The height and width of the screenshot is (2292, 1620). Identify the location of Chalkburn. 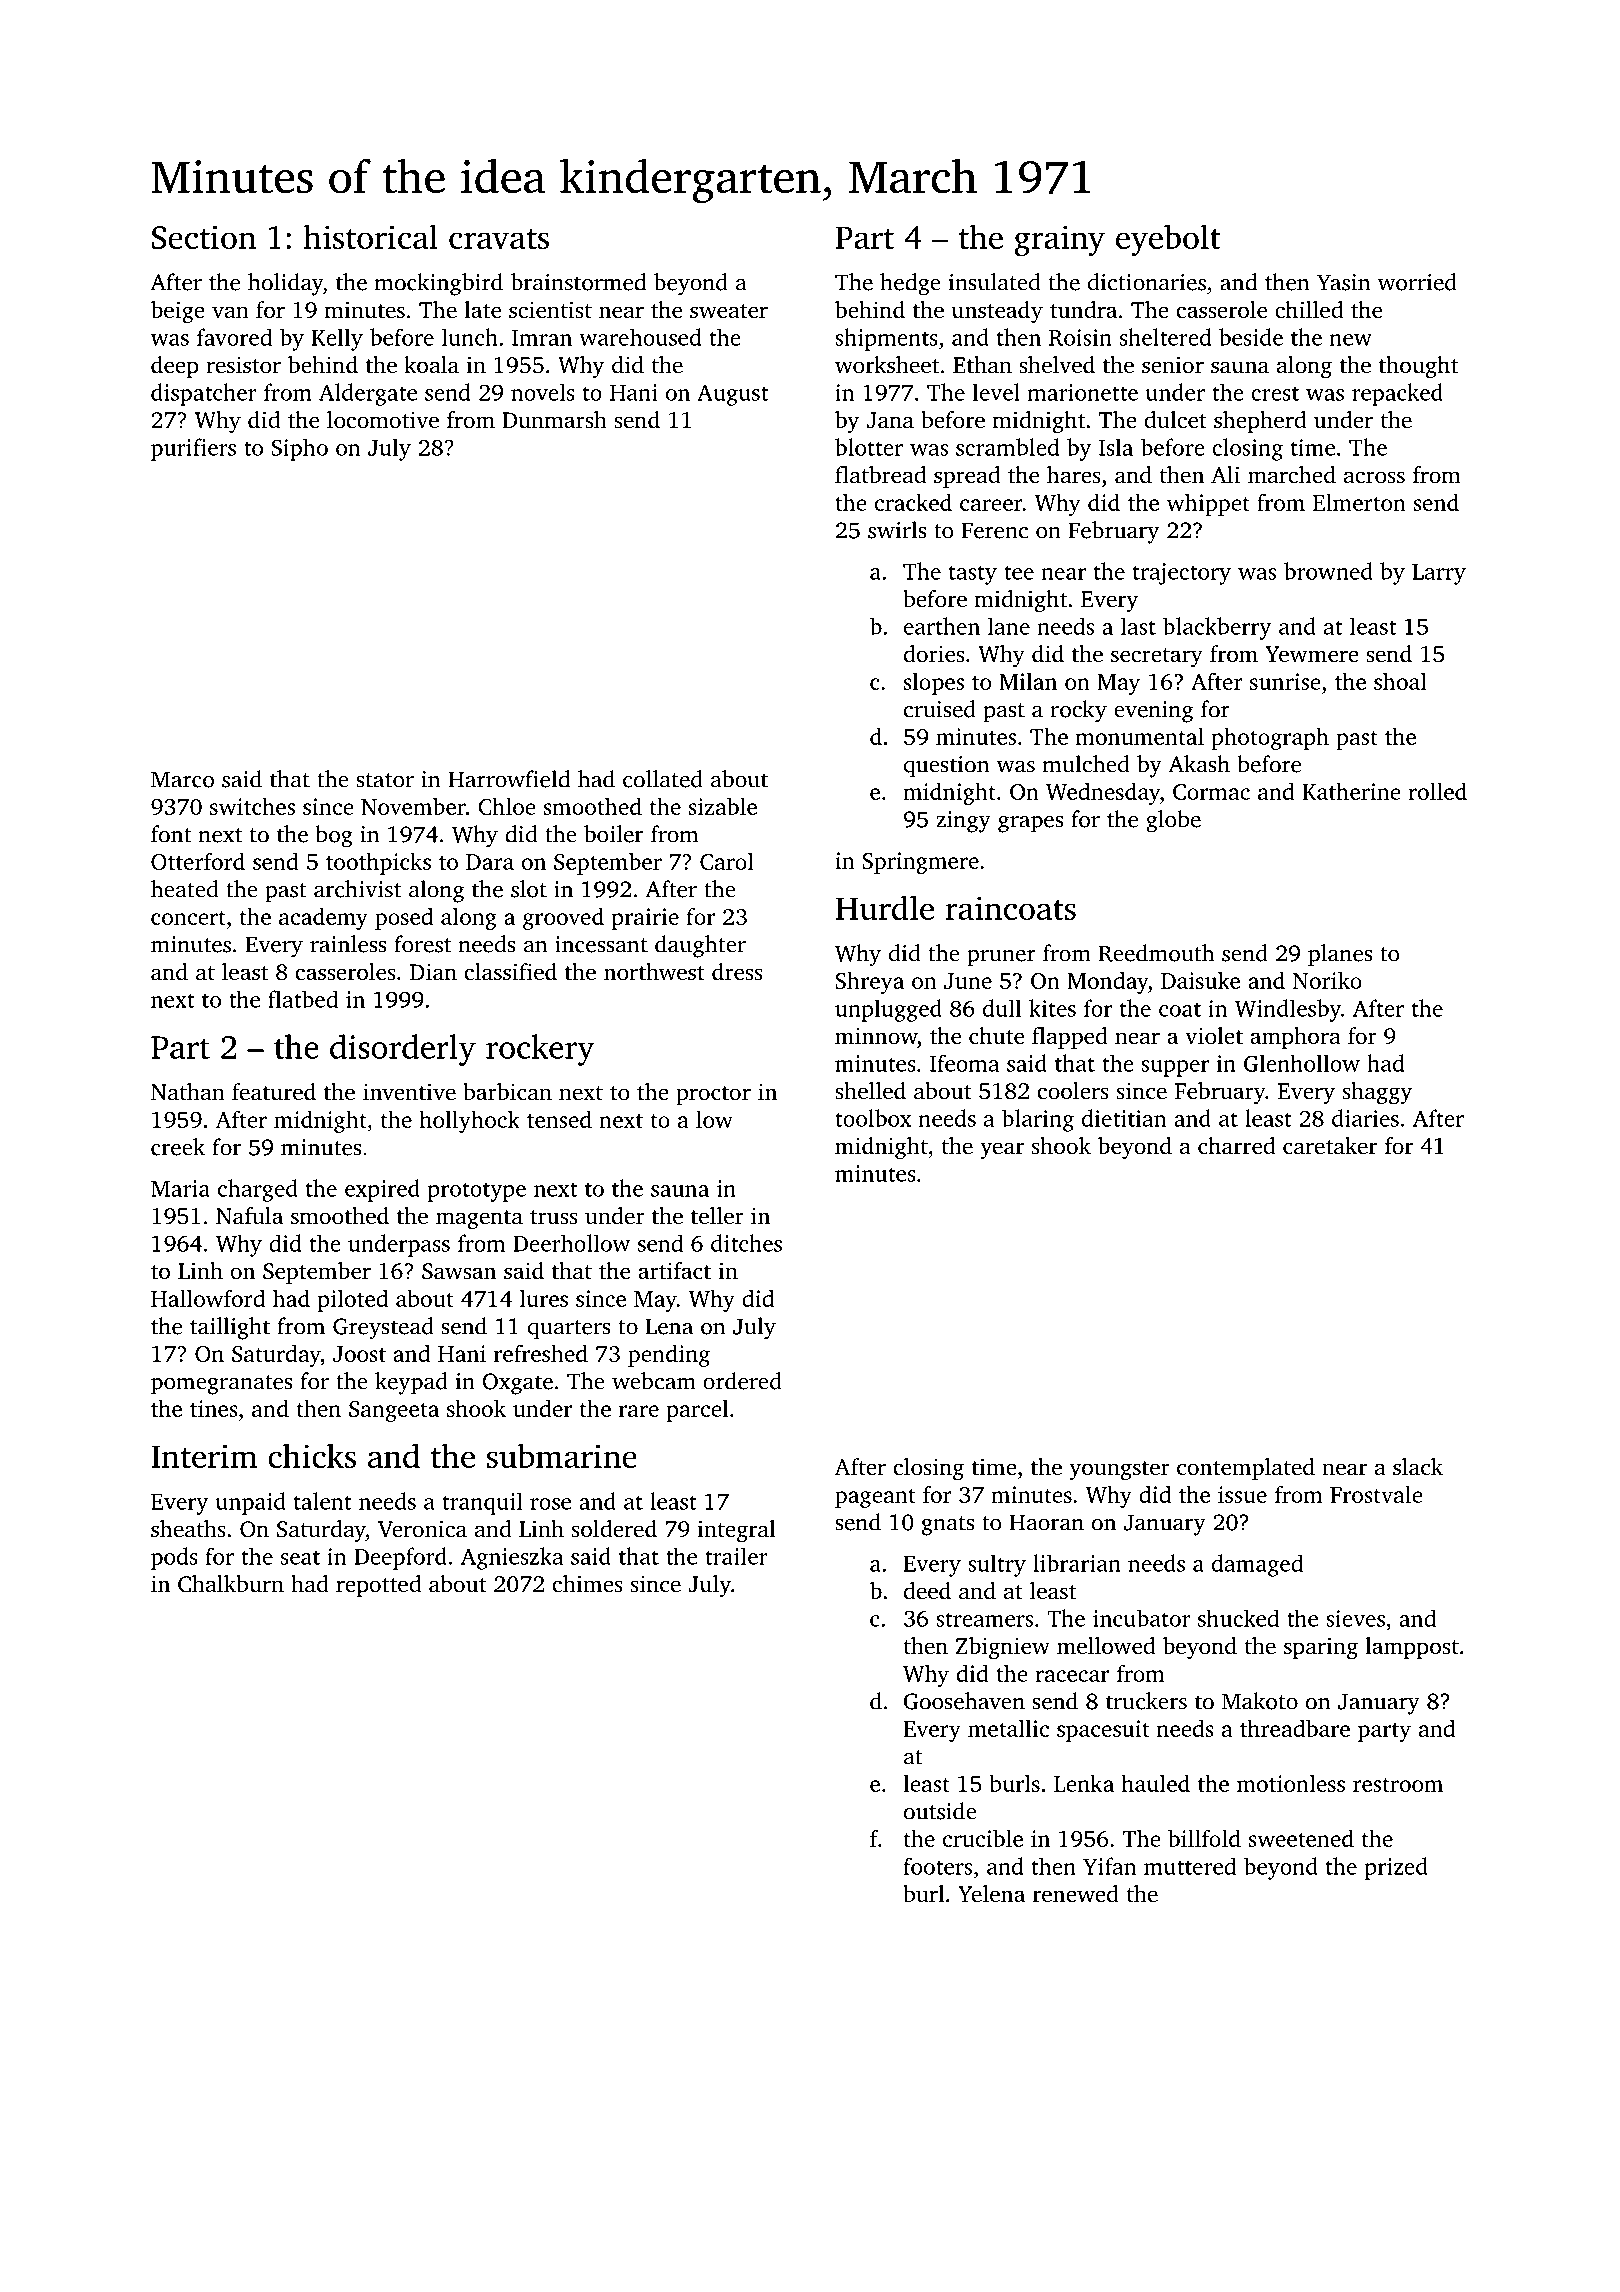
(231, 1584).
